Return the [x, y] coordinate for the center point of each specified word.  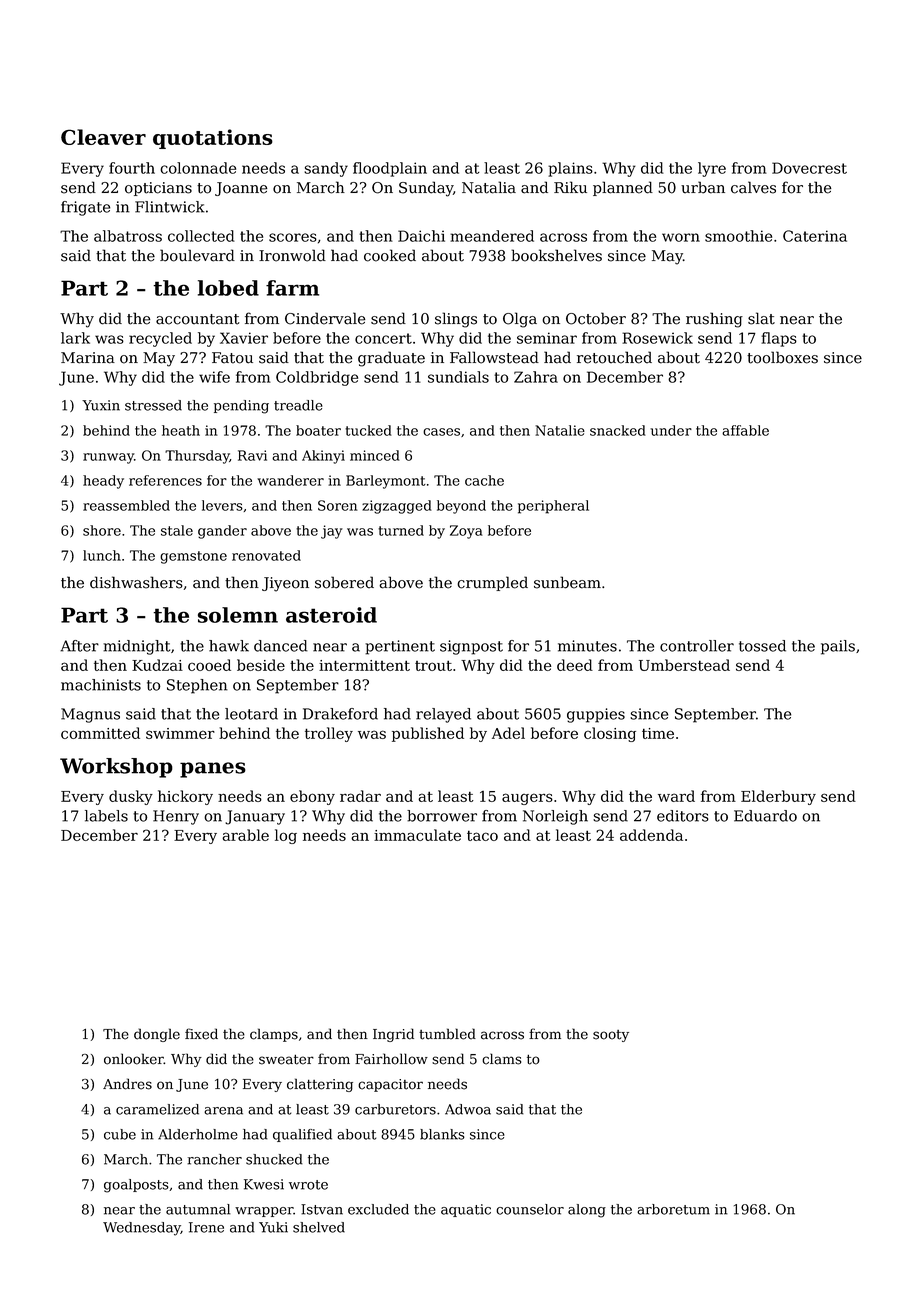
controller [697, 646]
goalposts [136, 1186]
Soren [338, 505]
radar [360, 796]
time [658, 733]
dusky [131, 797]
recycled [160, 339]
